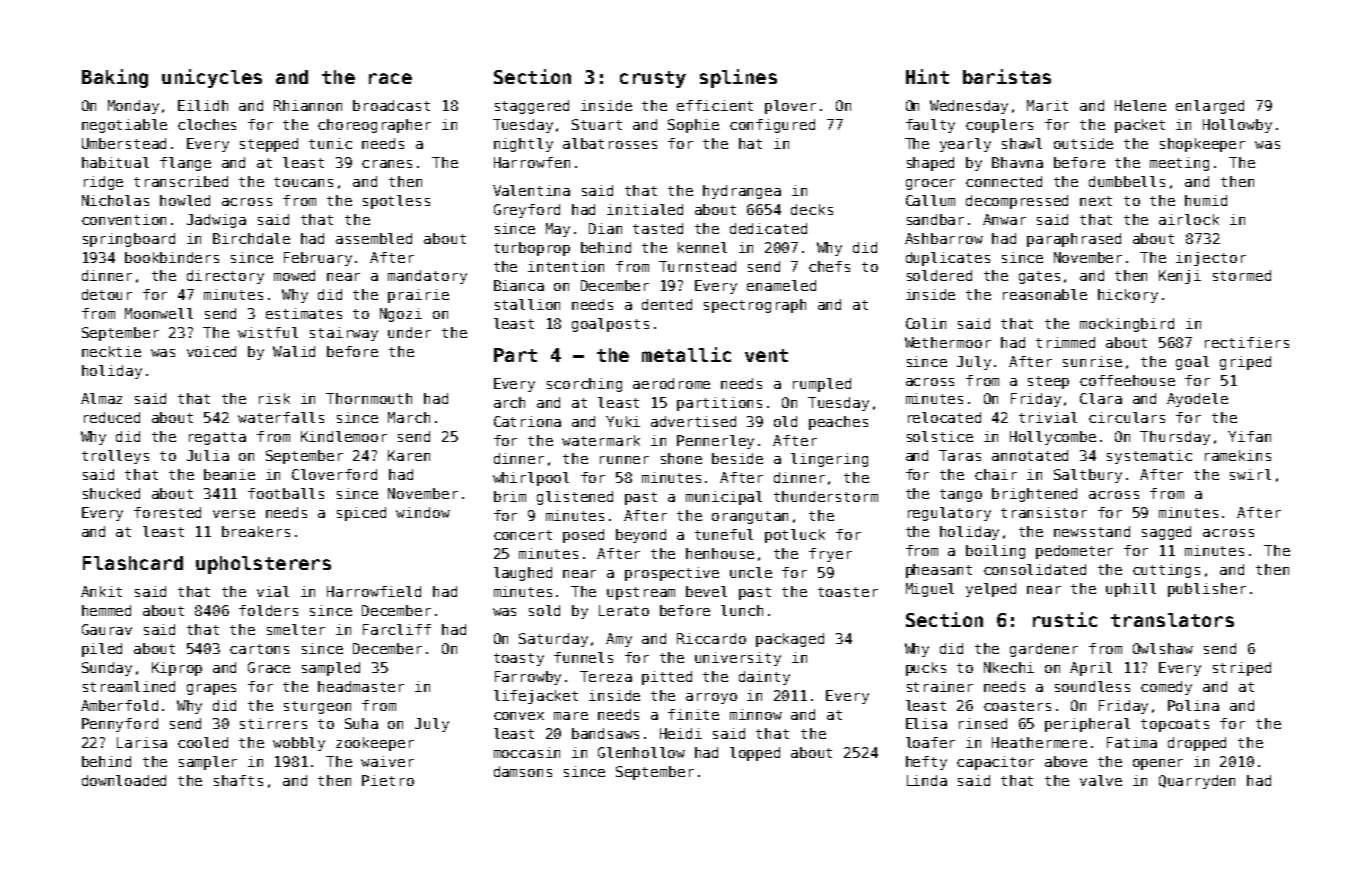 The image size is (1372, 887). What do you see at coordinates (303, 182) in the screenshot?
I see `toucans` at bounding box center [303, 182].
